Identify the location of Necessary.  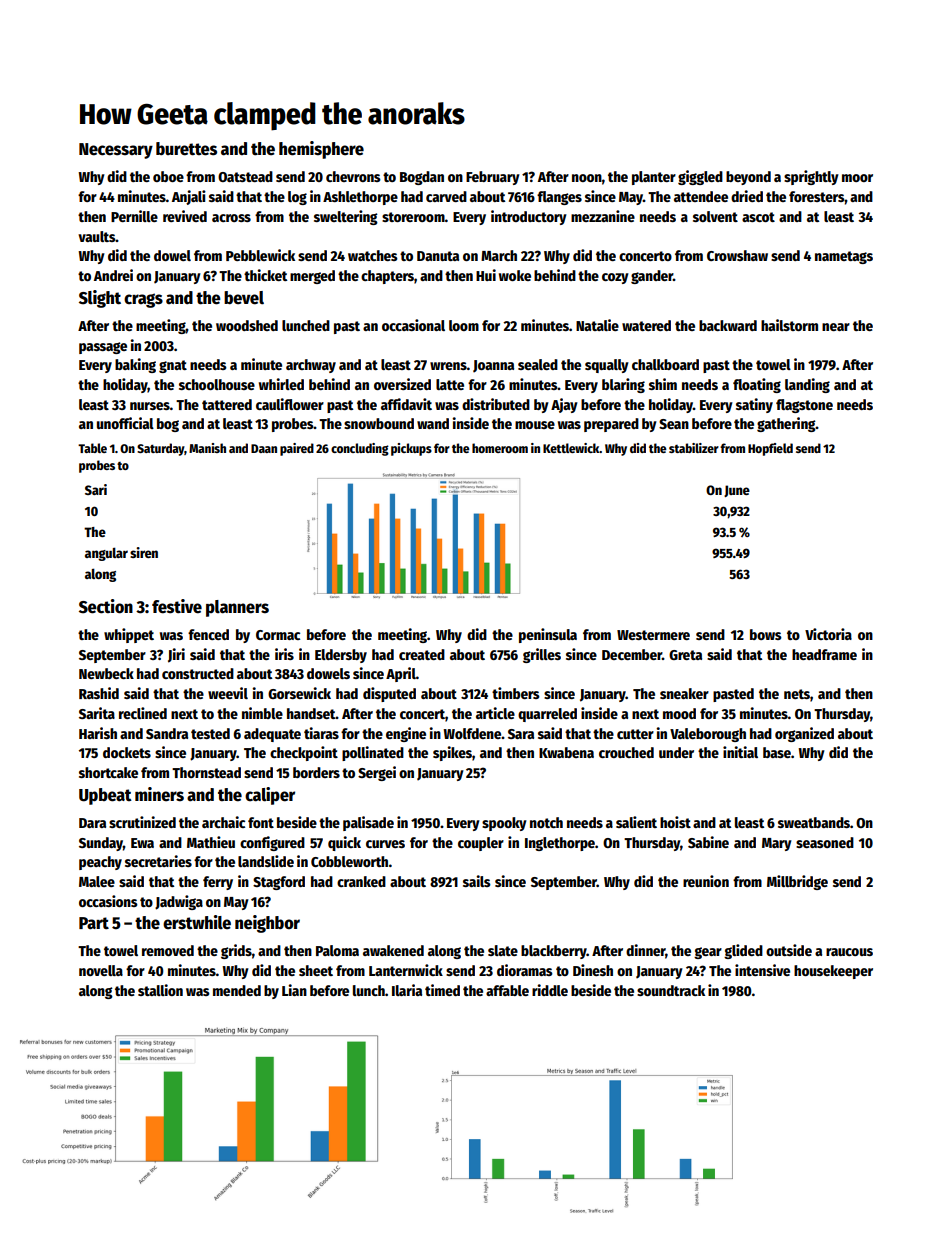
(116, 151).
